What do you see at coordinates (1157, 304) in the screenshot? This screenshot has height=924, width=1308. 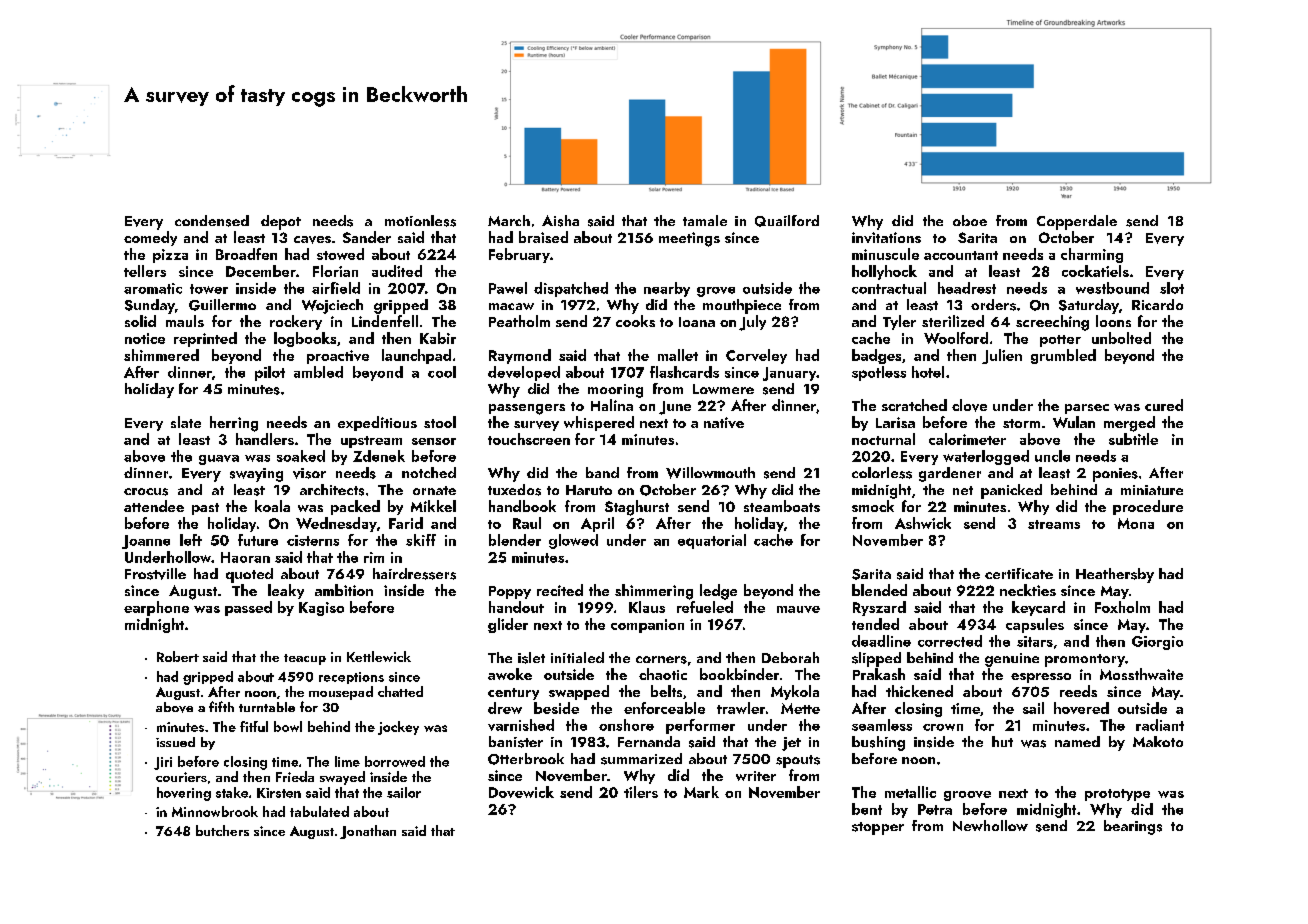 I see `Ricardo` at bounding box center [1157, 304].
